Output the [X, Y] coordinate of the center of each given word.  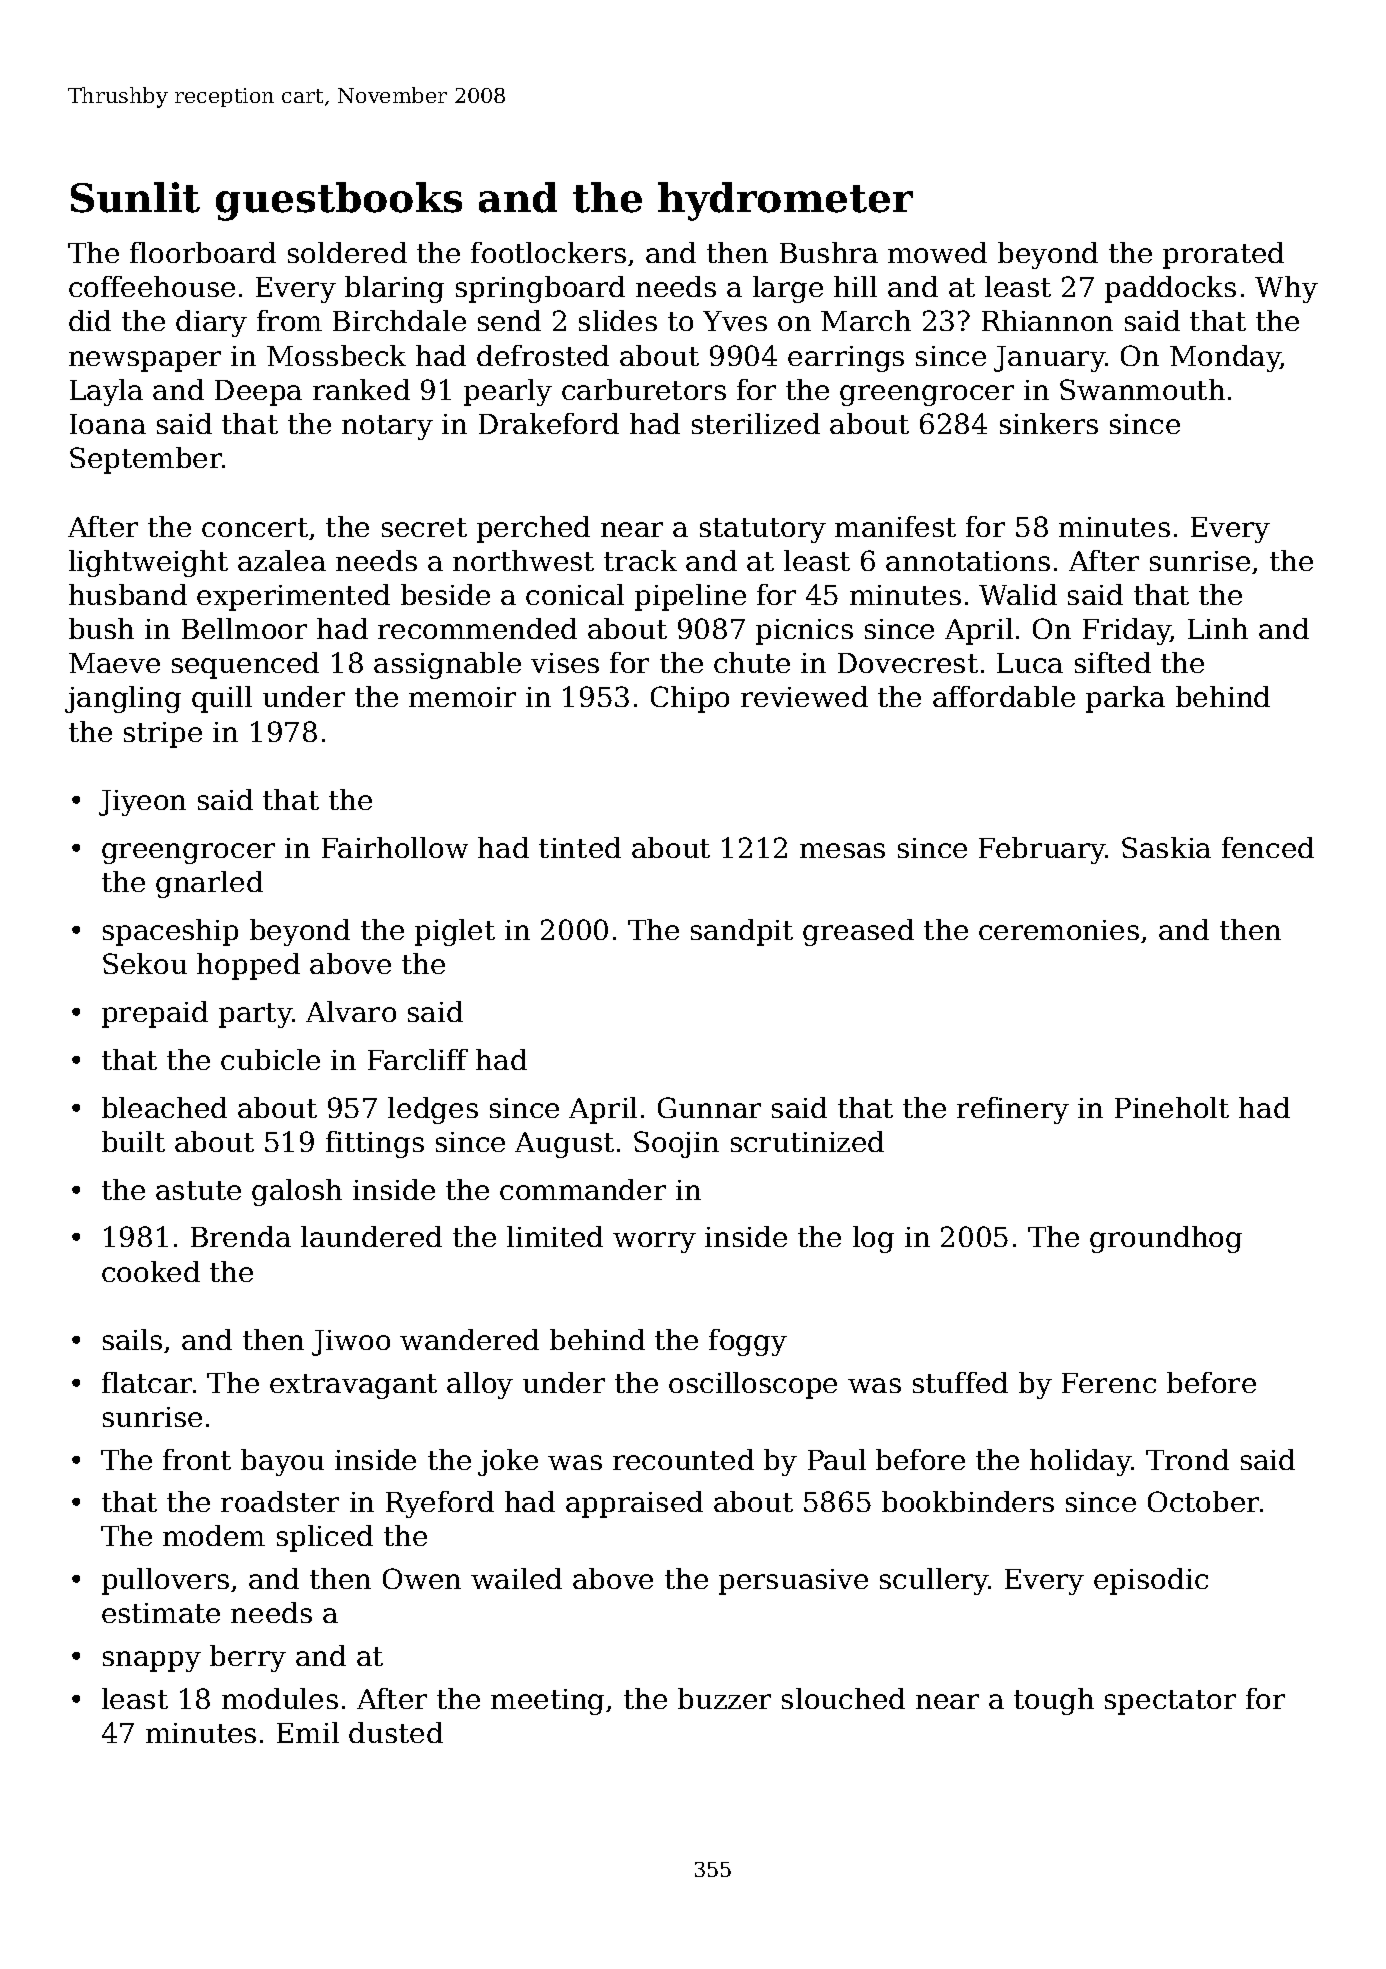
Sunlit [135, 197]
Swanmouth [1142, 389]
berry [248, 1658]
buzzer [724, 1698]
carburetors [644, 389]
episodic [1151, 1581]
